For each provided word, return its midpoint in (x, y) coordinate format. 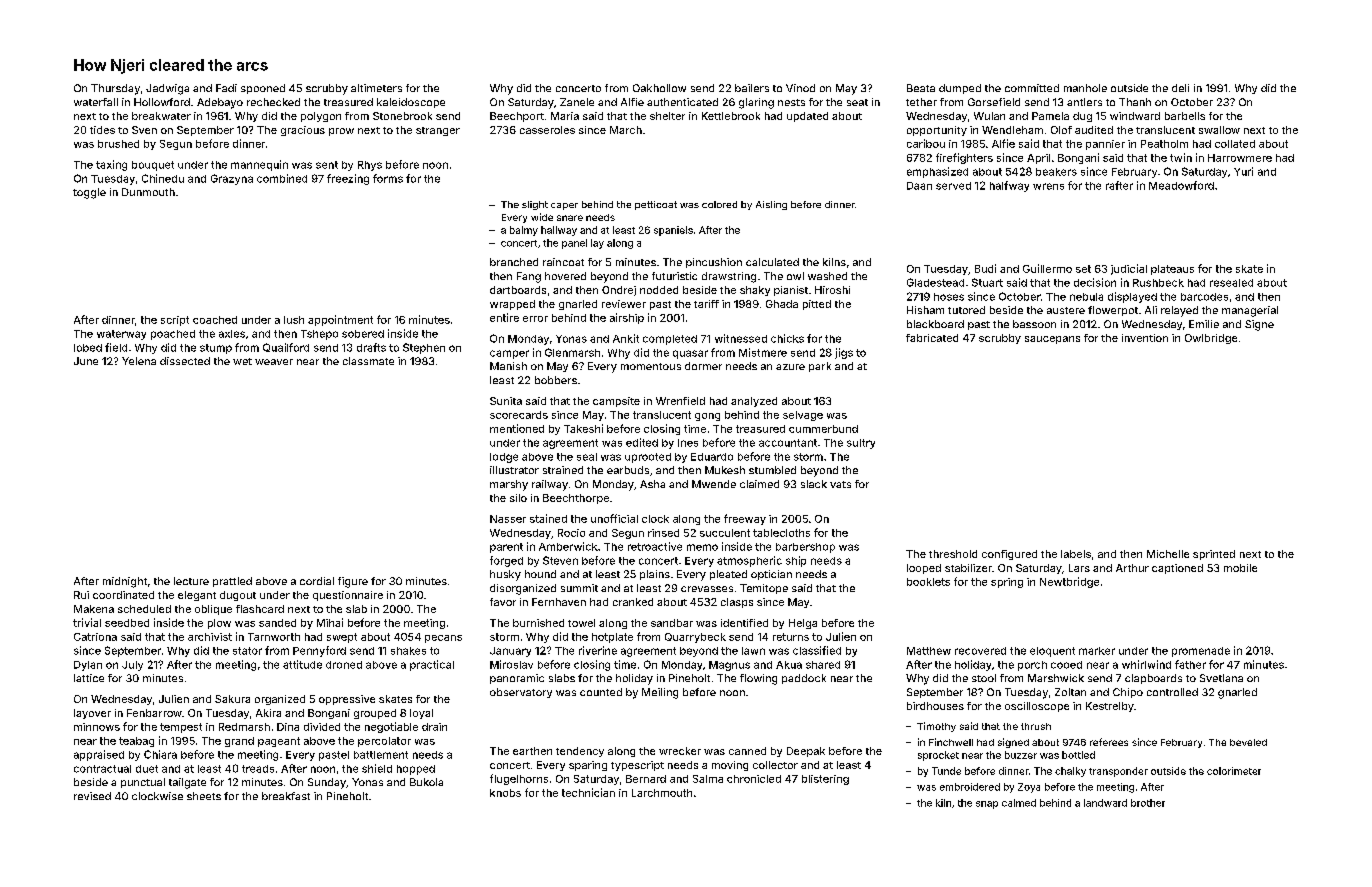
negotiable (391, 727)
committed (1032, 88)
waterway (121, 335)
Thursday (115, 89)
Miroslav (511, 664)
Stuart (987, 282)
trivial (87, 622)
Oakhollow (659, 88)
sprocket (938, 756)
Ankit (626, 338)
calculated (772, 262)
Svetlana (1221, 678)
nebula (1086, 297)
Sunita (506, 401)
